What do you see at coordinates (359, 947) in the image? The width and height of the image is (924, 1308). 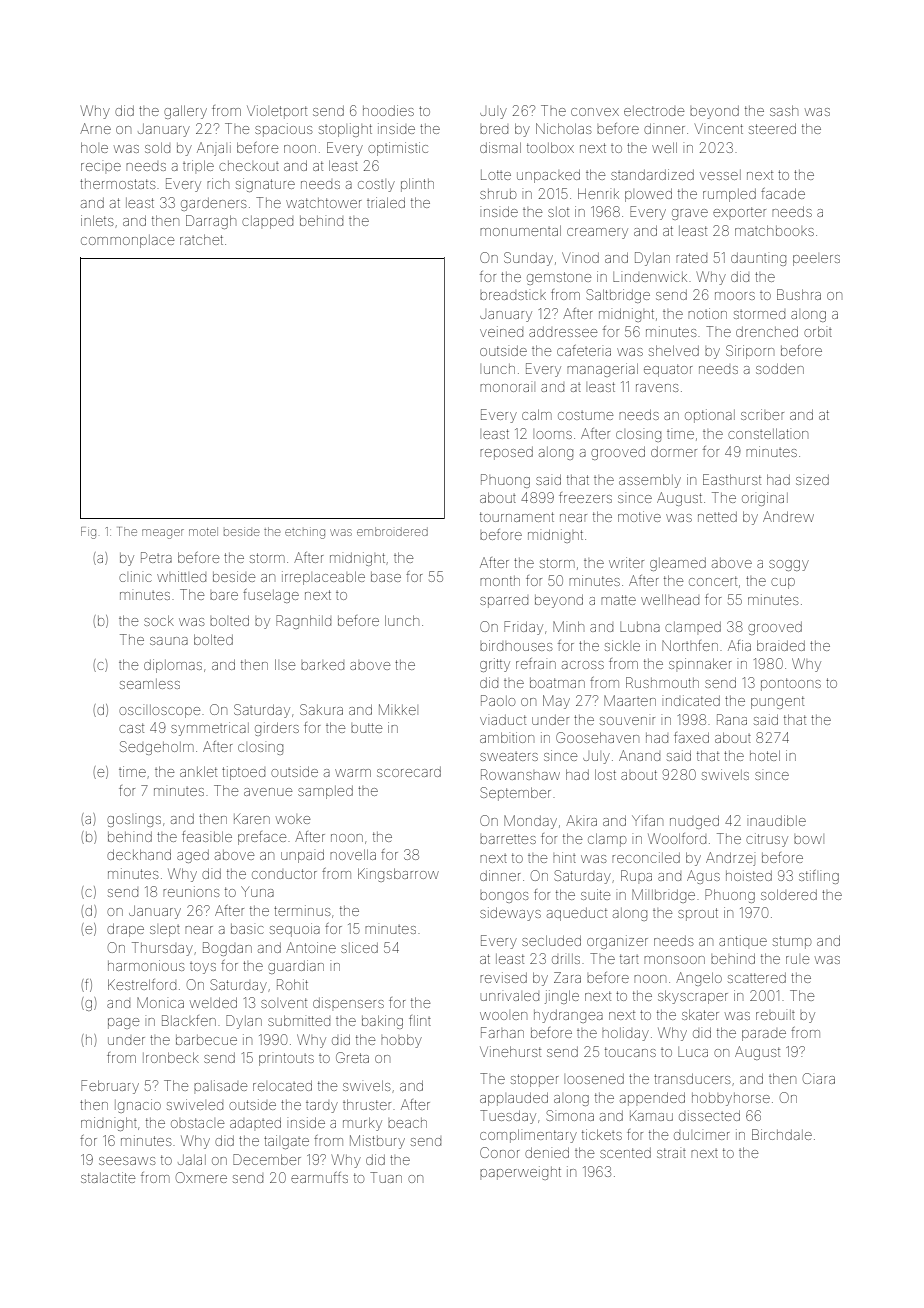 I see `sliced` at bounding box center [359, 947].
